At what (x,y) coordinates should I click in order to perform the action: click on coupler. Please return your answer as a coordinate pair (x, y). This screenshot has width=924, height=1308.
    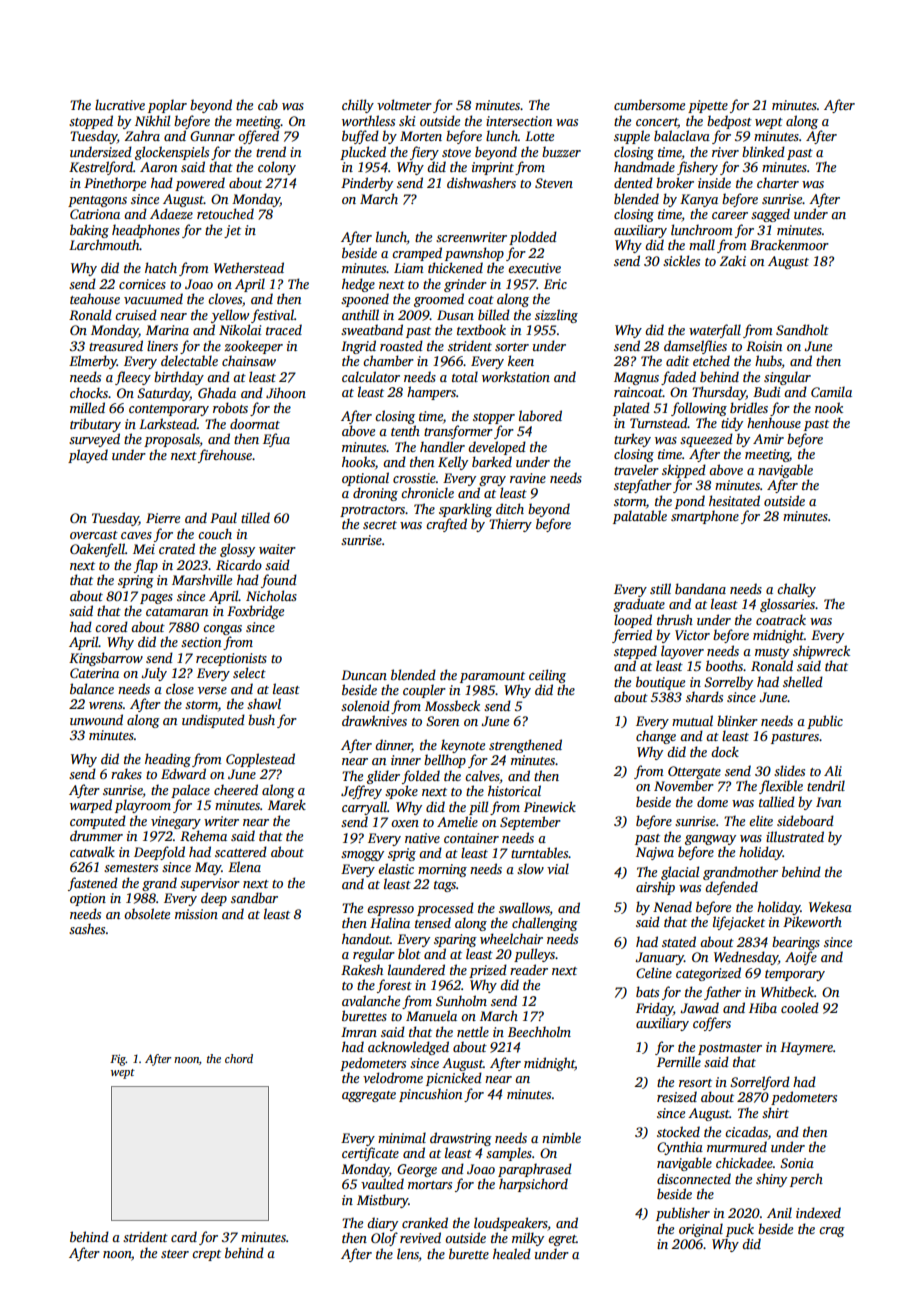
    Looking at the image, I should click on (424, 691).
